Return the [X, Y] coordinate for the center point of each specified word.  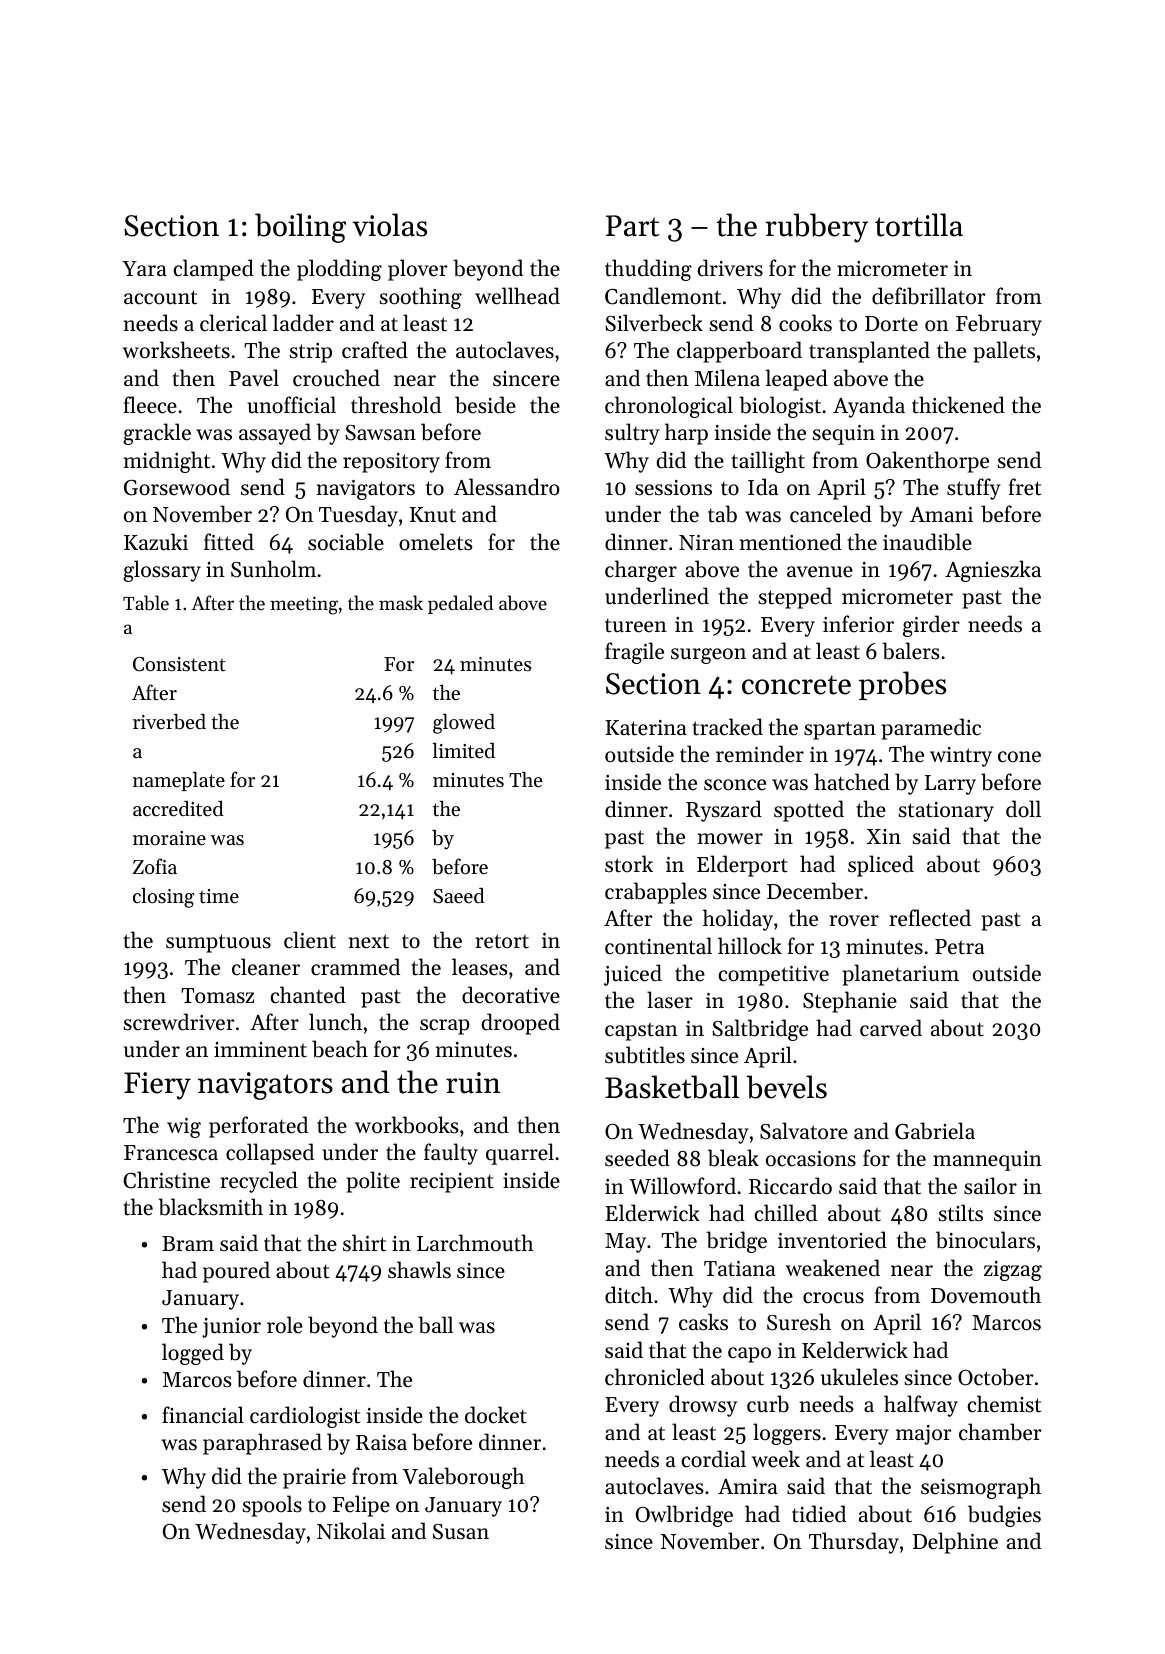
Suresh [799, 1322]
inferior [858, 624]
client [310, 940]
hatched [852, 782]
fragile [634, 653]
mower [730, 839]
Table [146, 603]
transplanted [869, 352]
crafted [375, 350]
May [625, 1243]
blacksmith [210, 1207]
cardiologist [305, 1417]
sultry [632, 434]
